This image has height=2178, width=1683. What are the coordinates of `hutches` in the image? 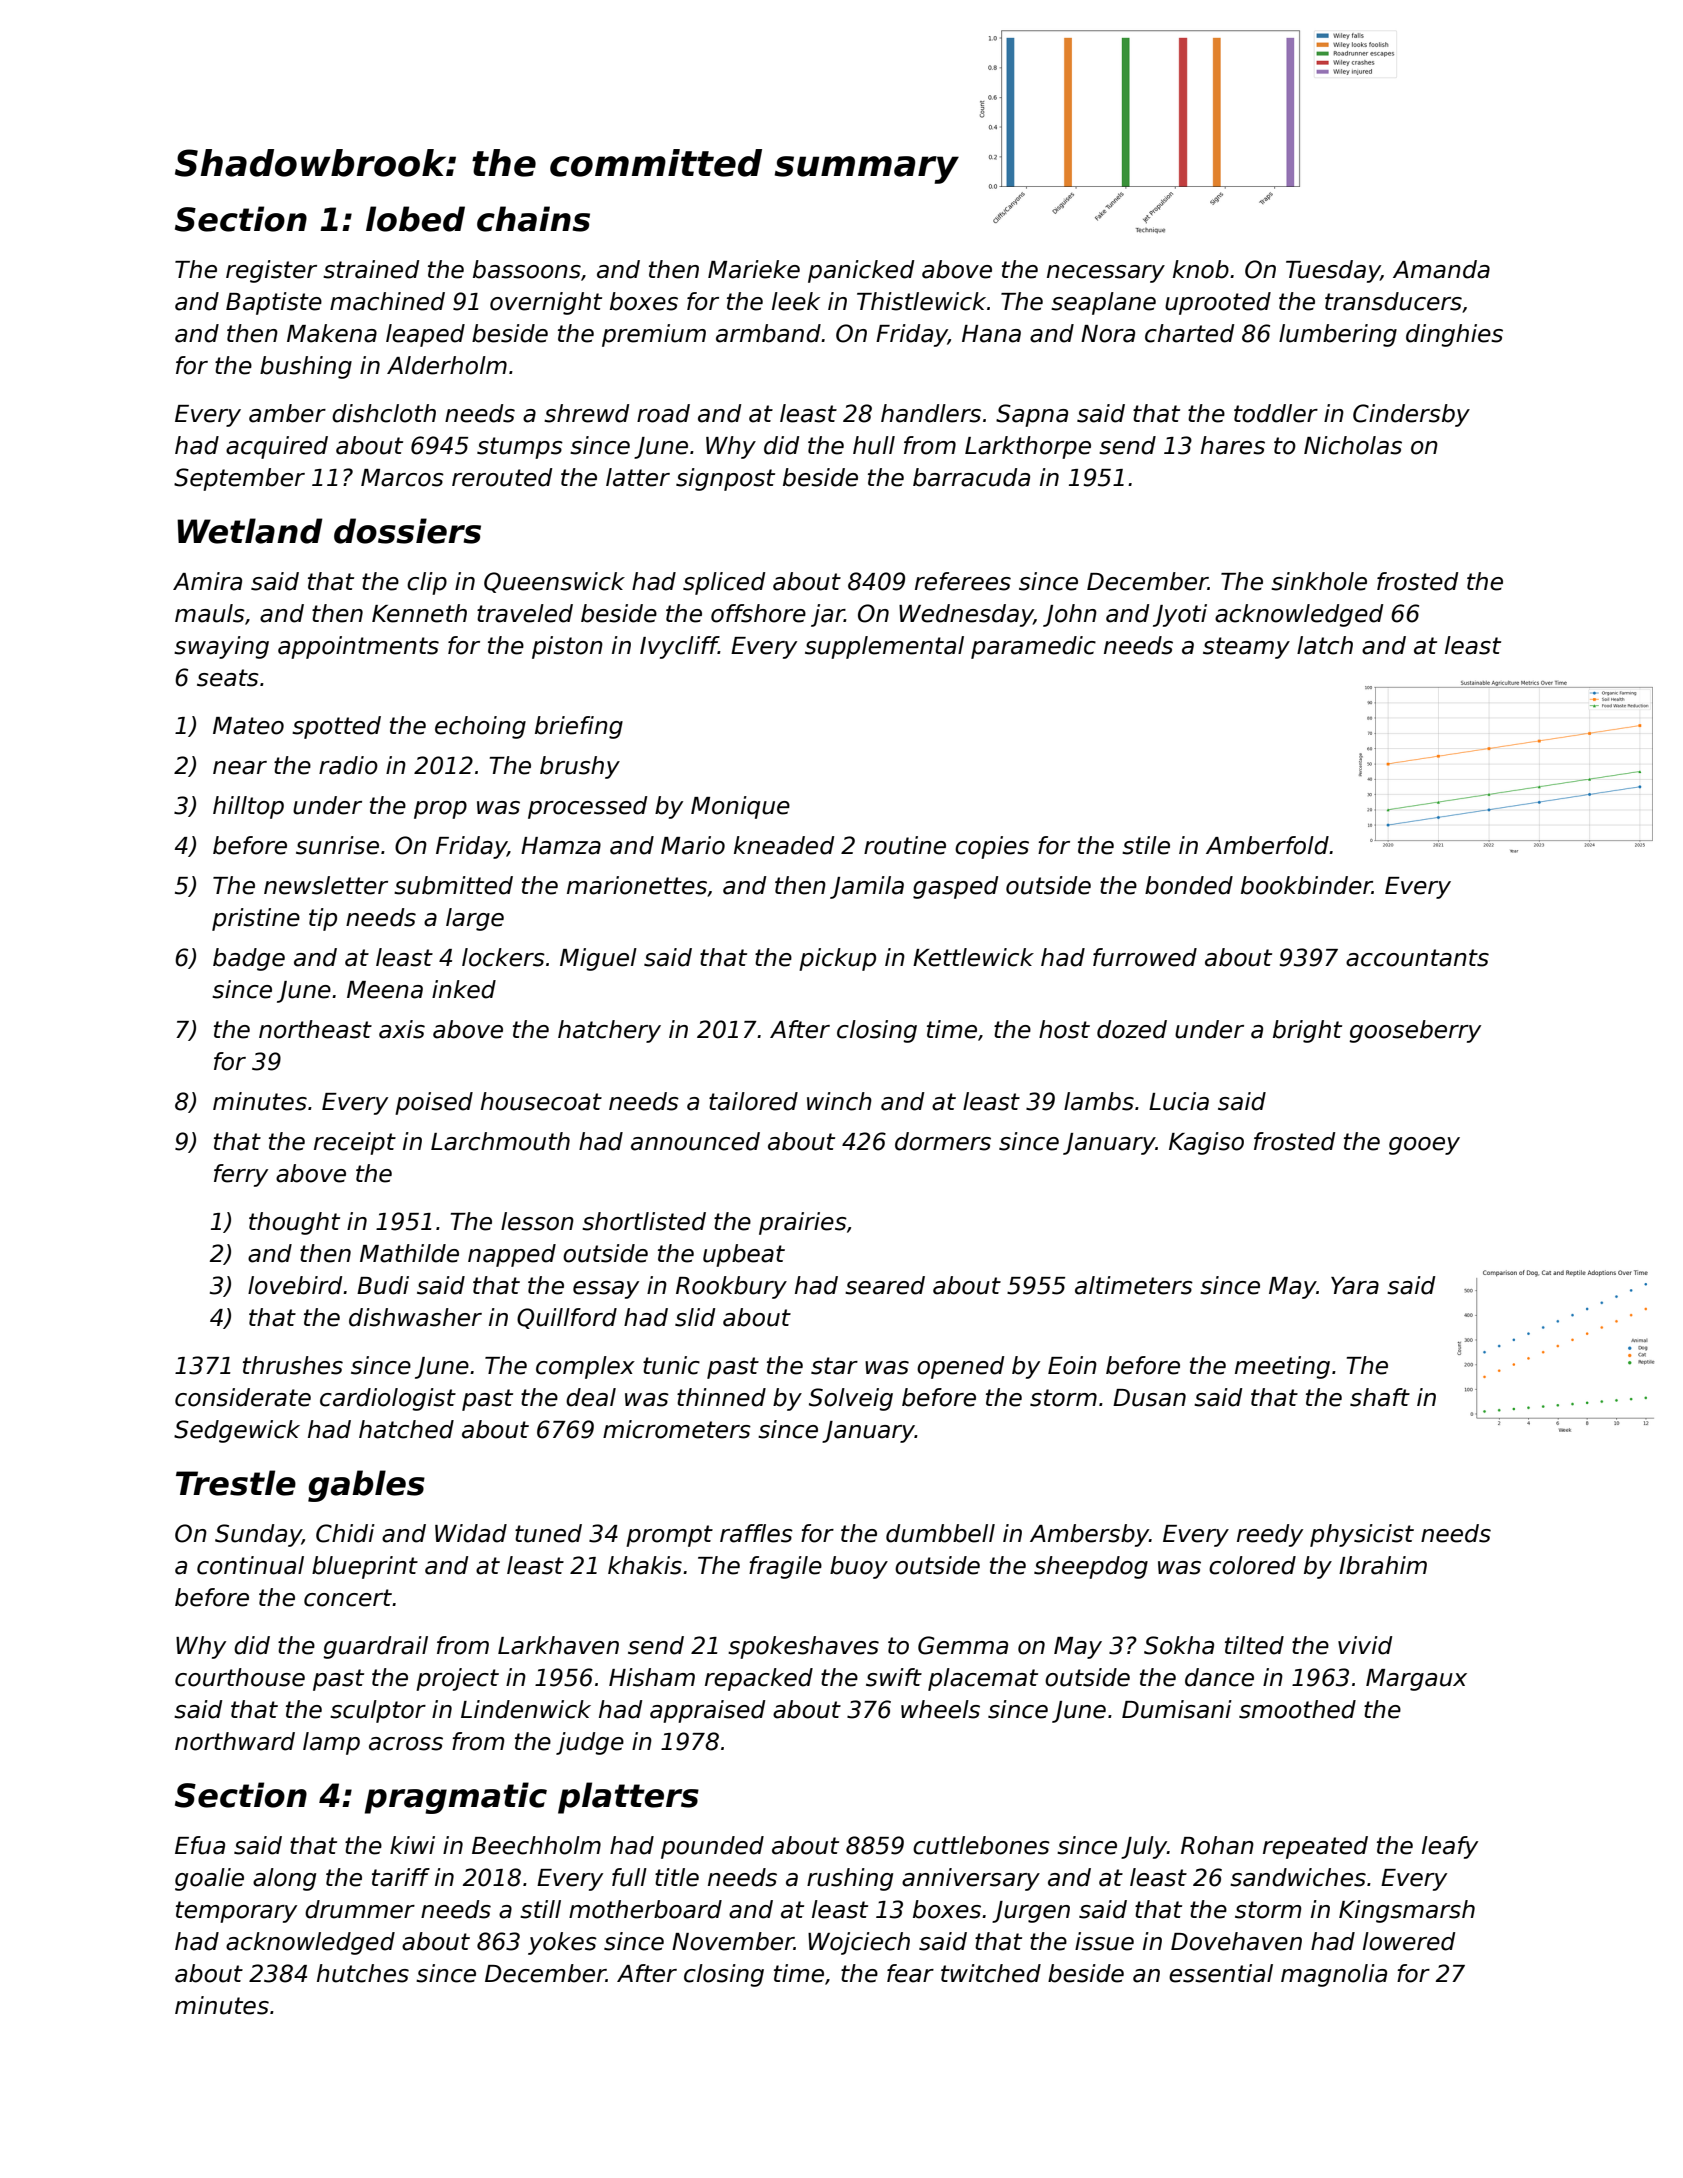 It's located at (363, 1973).
